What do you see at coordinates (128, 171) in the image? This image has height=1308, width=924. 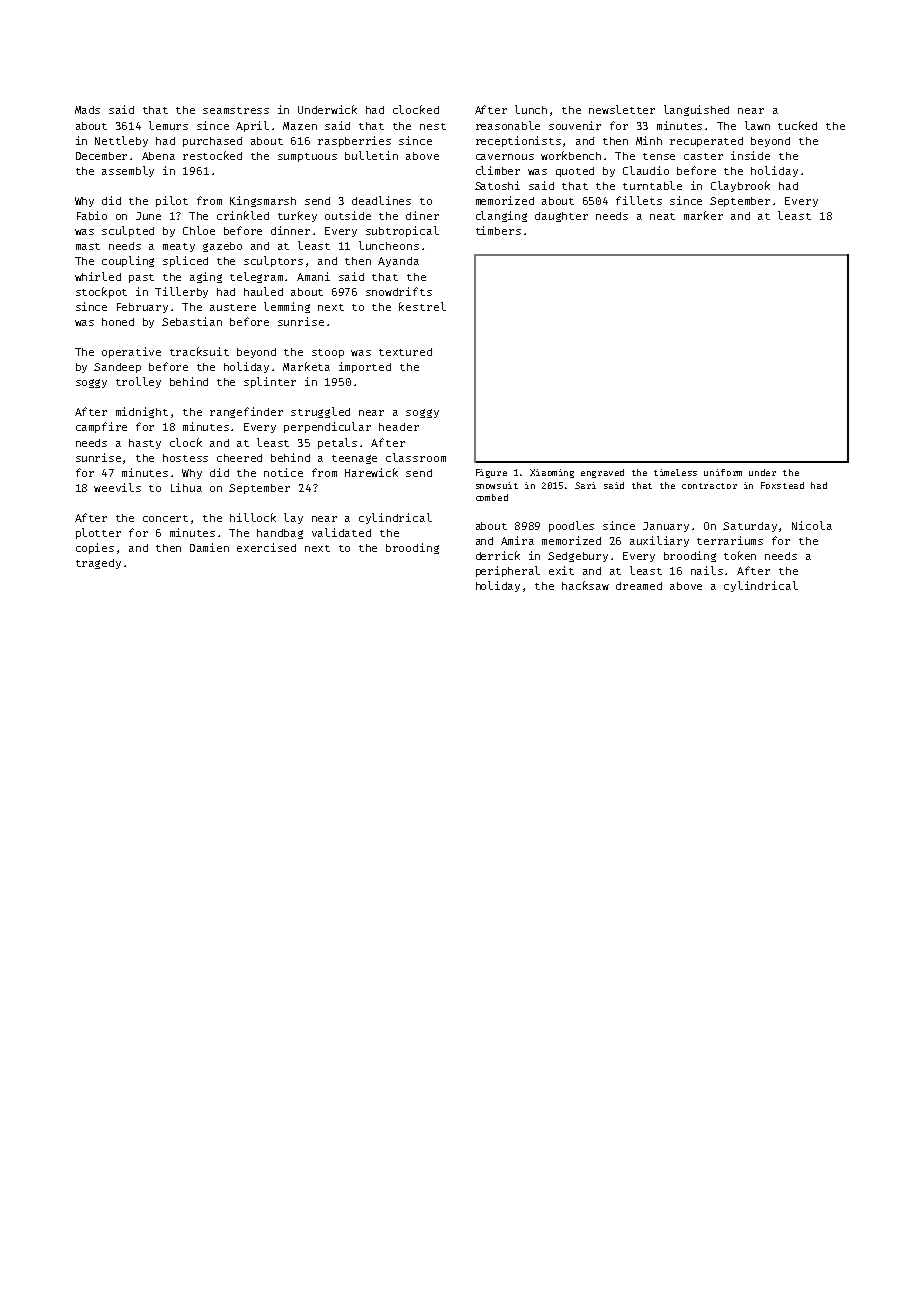 I see `assembly` at bounding box center [128, 171].
